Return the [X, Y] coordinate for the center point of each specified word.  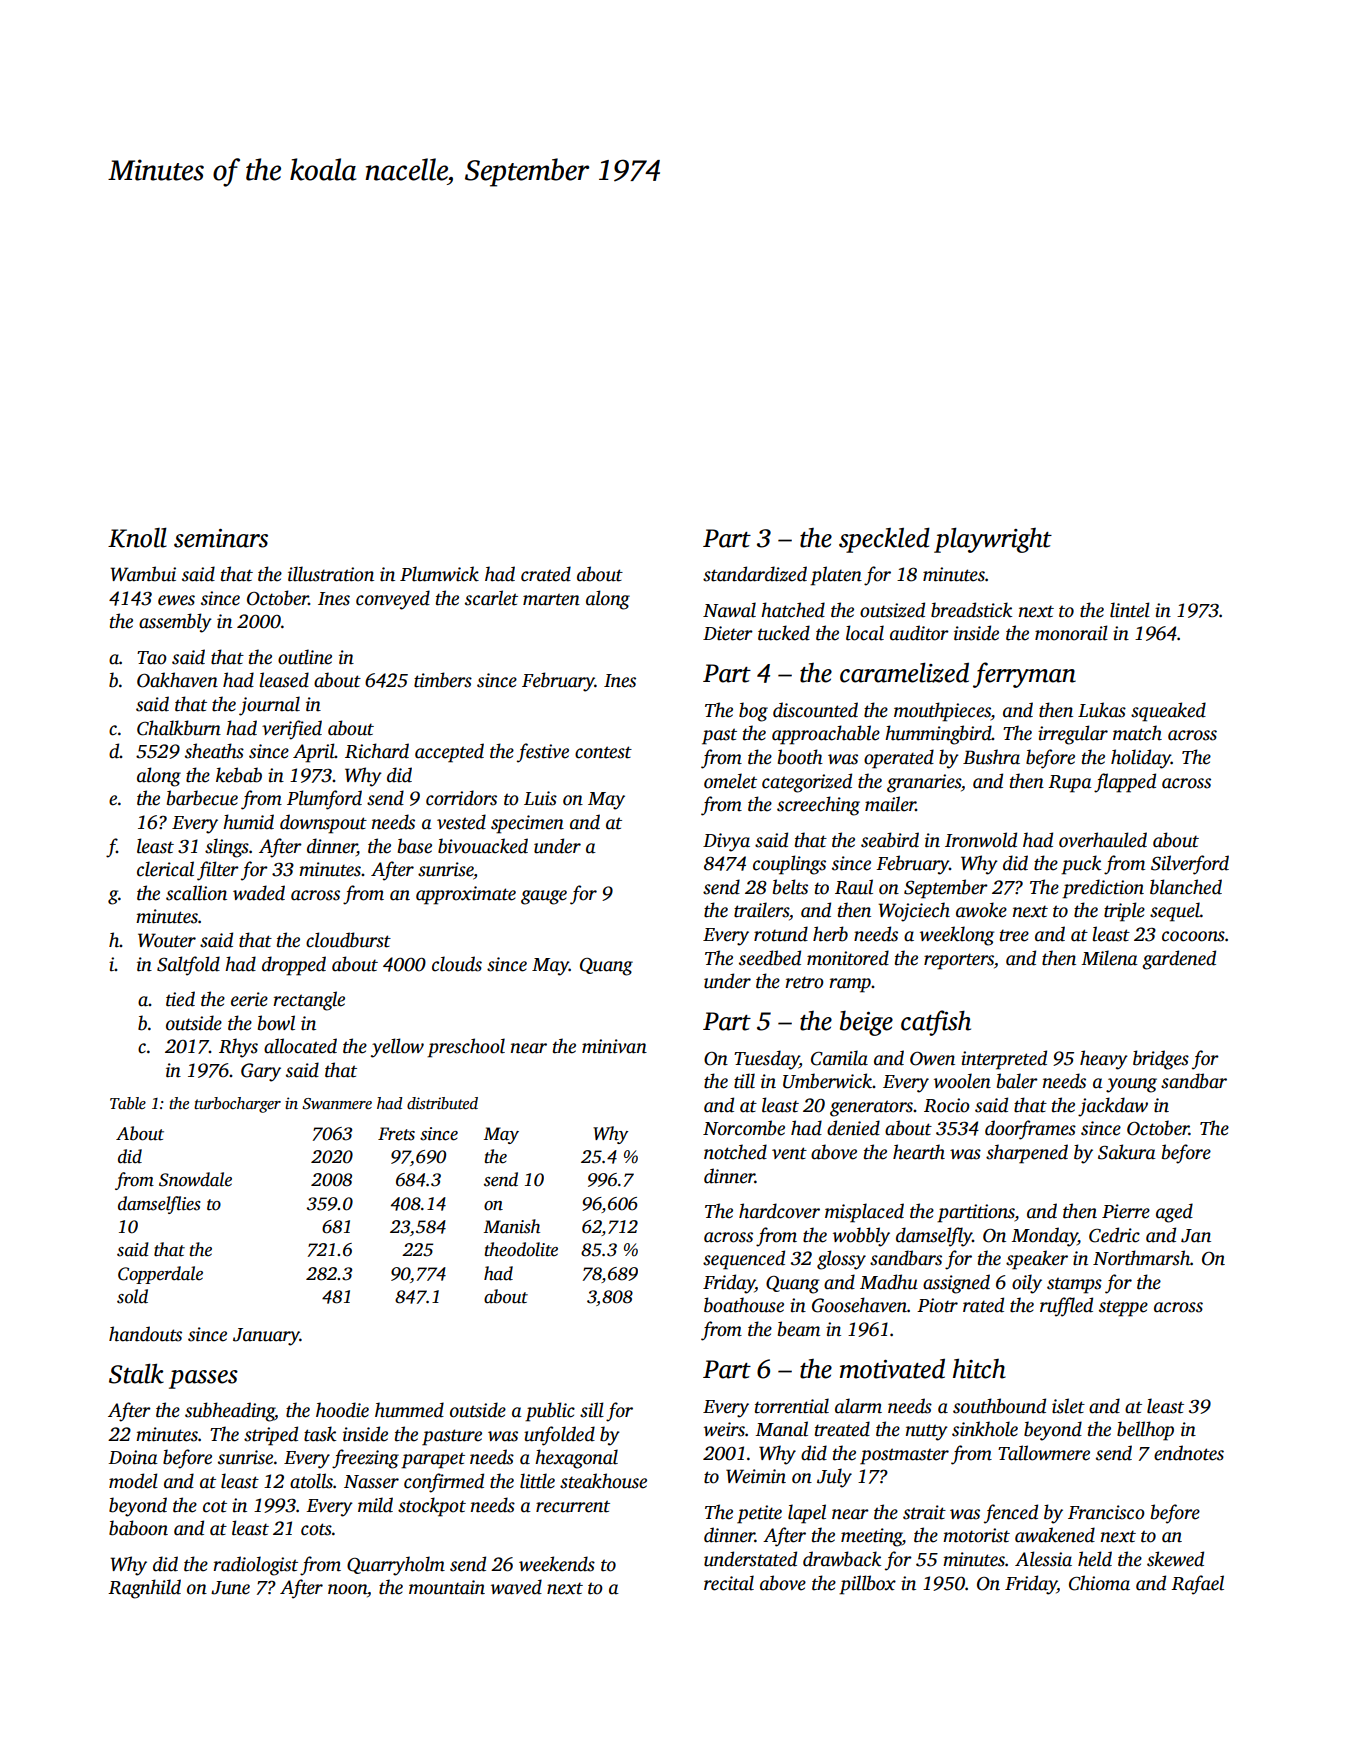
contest [603, 752]
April [314, 753]
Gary [261, 1072]
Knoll [137, 537]
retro [804, 982]
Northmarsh [1141, 1258]
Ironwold [981, 840]
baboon [138, 1528]
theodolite [521, 1249]
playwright [993, 540]
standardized [755, 574]
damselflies [159, 1205]
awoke [981, 910]
